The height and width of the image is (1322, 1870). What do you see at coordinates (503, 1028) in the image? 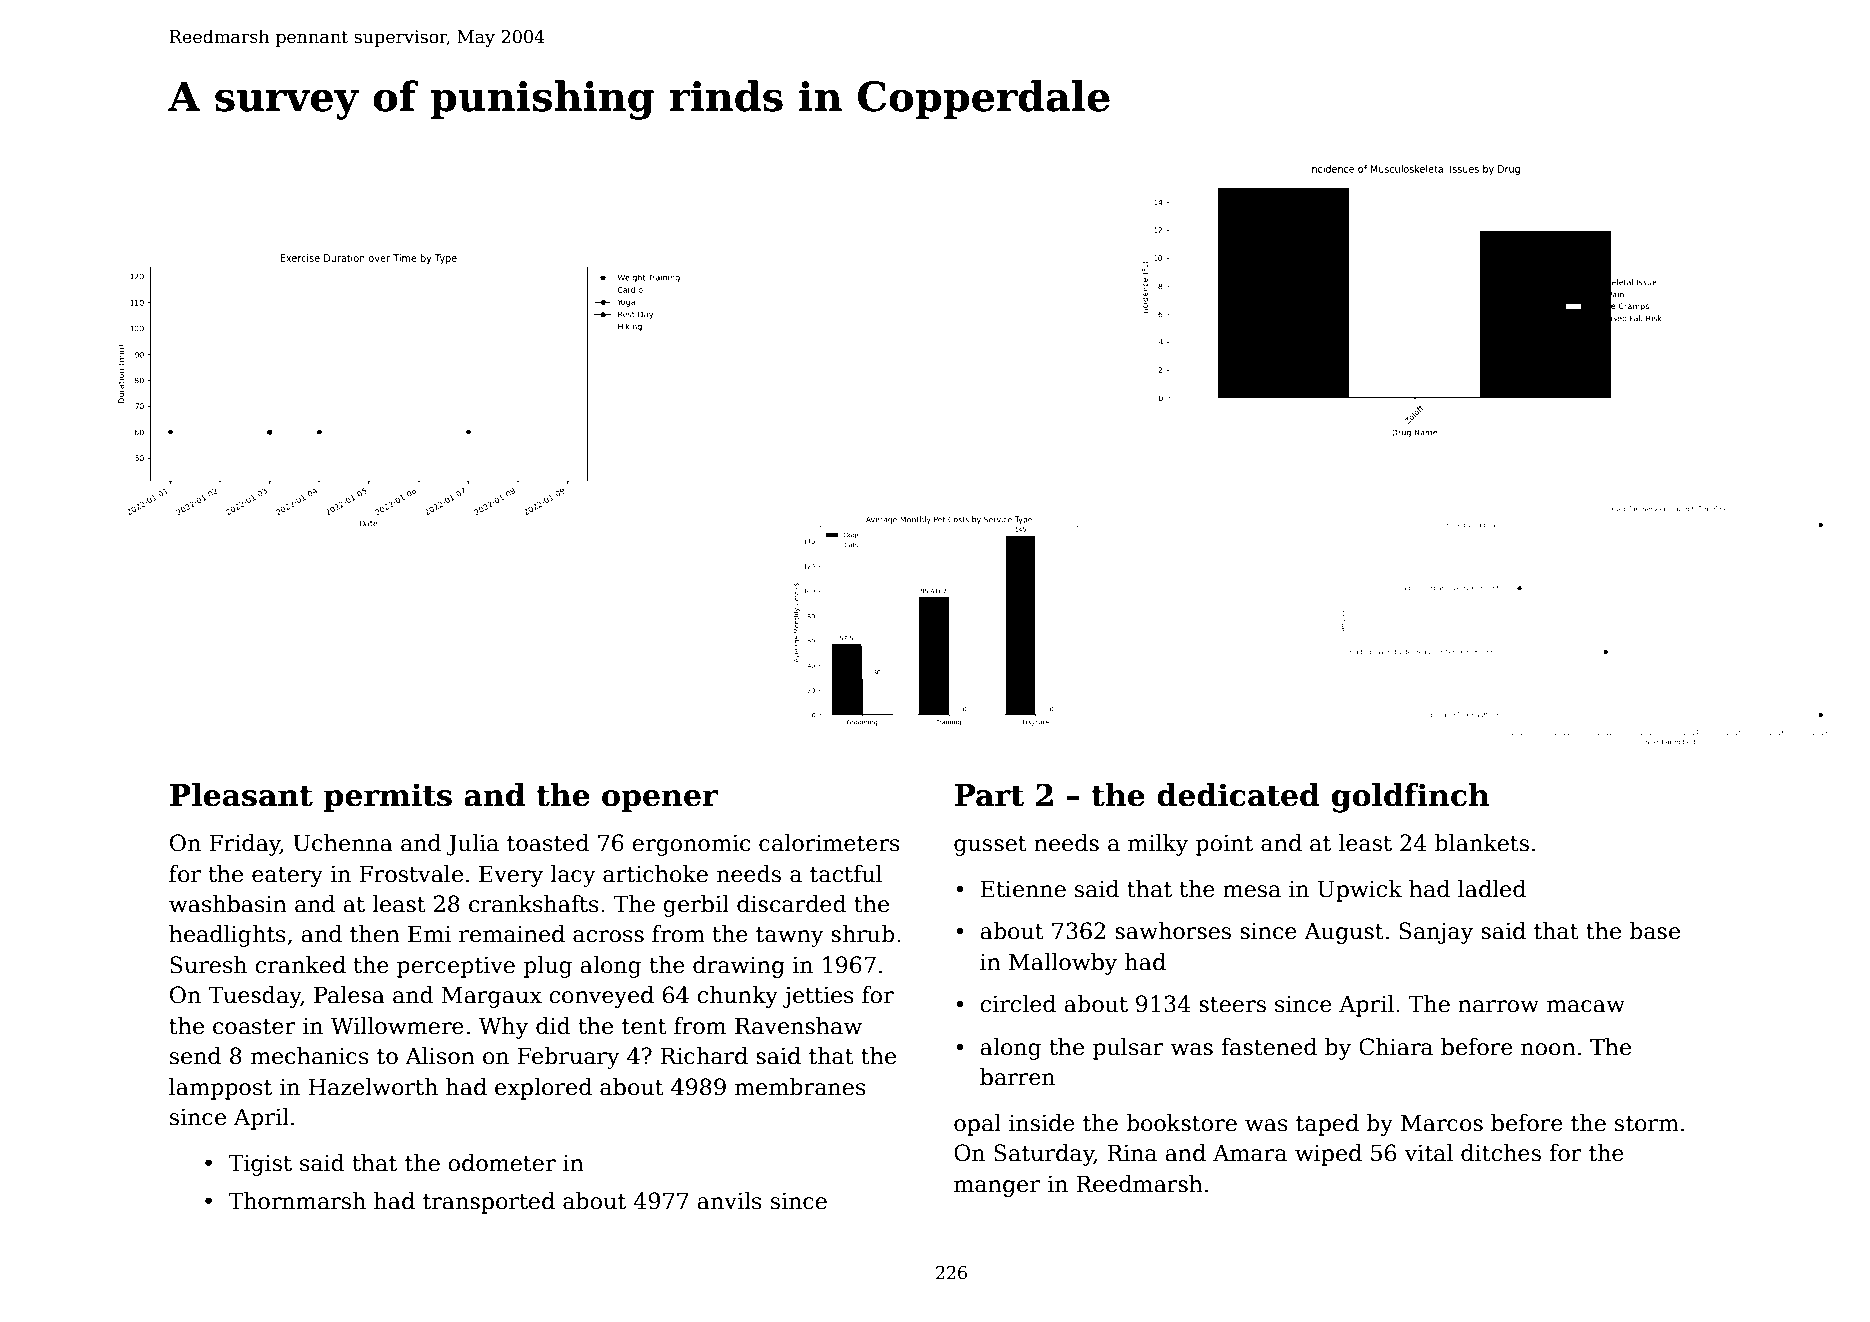
I see `Why` at bounding box center [503, 1028].
